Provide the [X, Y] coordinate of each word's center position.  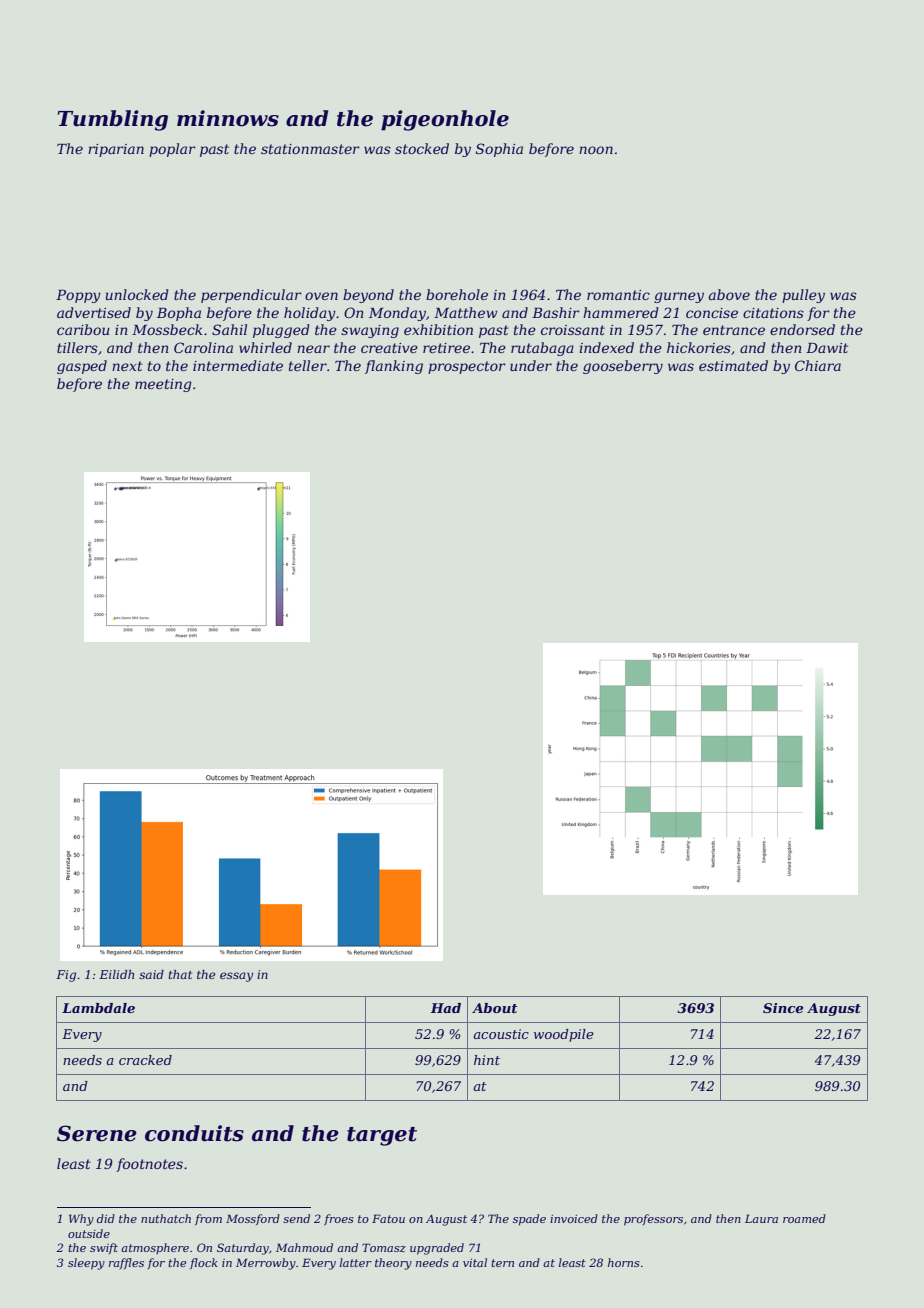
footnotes [149, 1165]
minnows [228, 118]
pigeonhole [445, 120]
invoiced [574, 1218]
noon [596, 150]
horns [624, 1262]
